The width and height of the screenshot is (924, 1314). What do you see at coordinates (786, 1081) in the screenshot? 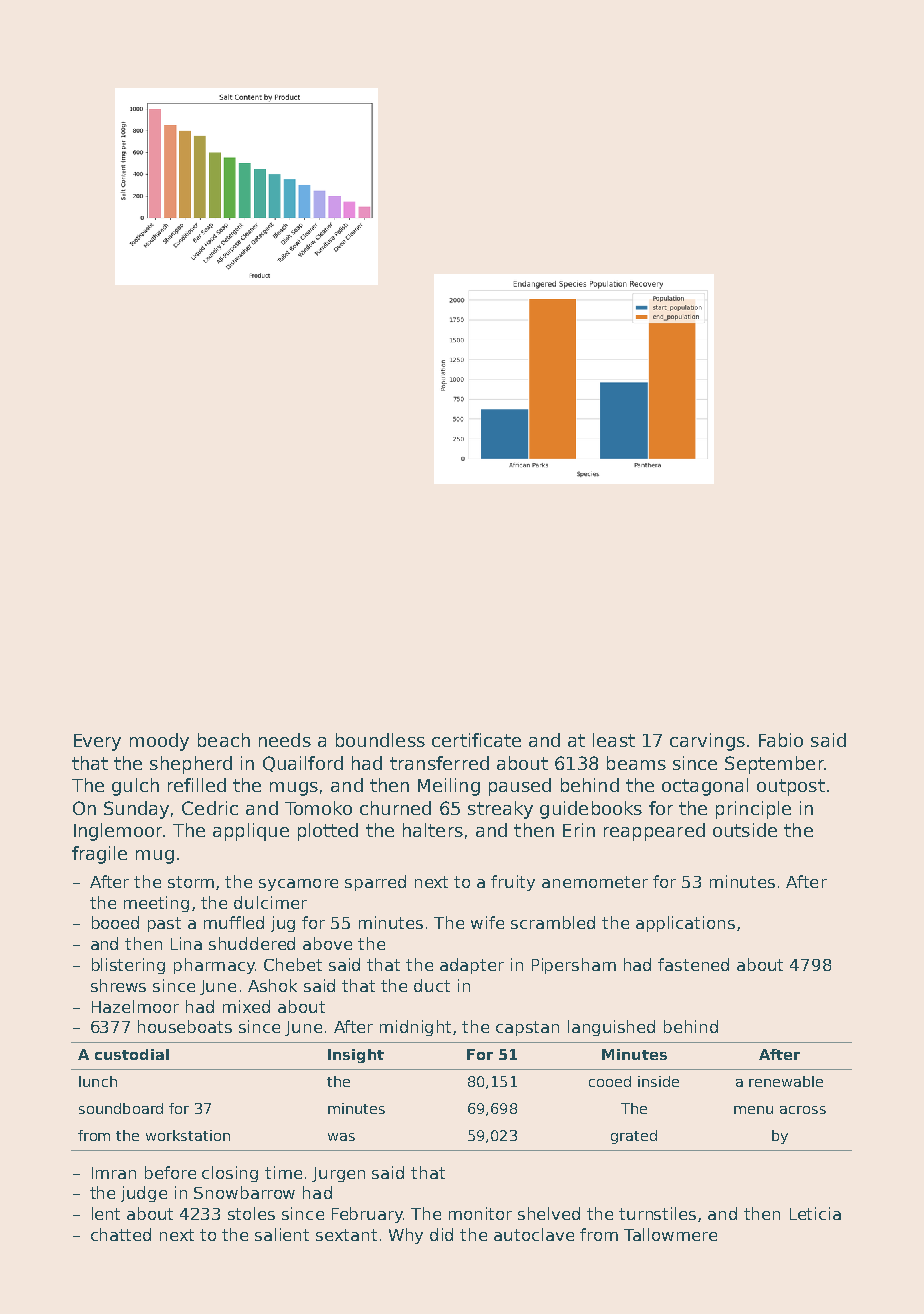
I see `renewable` at bounding box center [786, 1081].
